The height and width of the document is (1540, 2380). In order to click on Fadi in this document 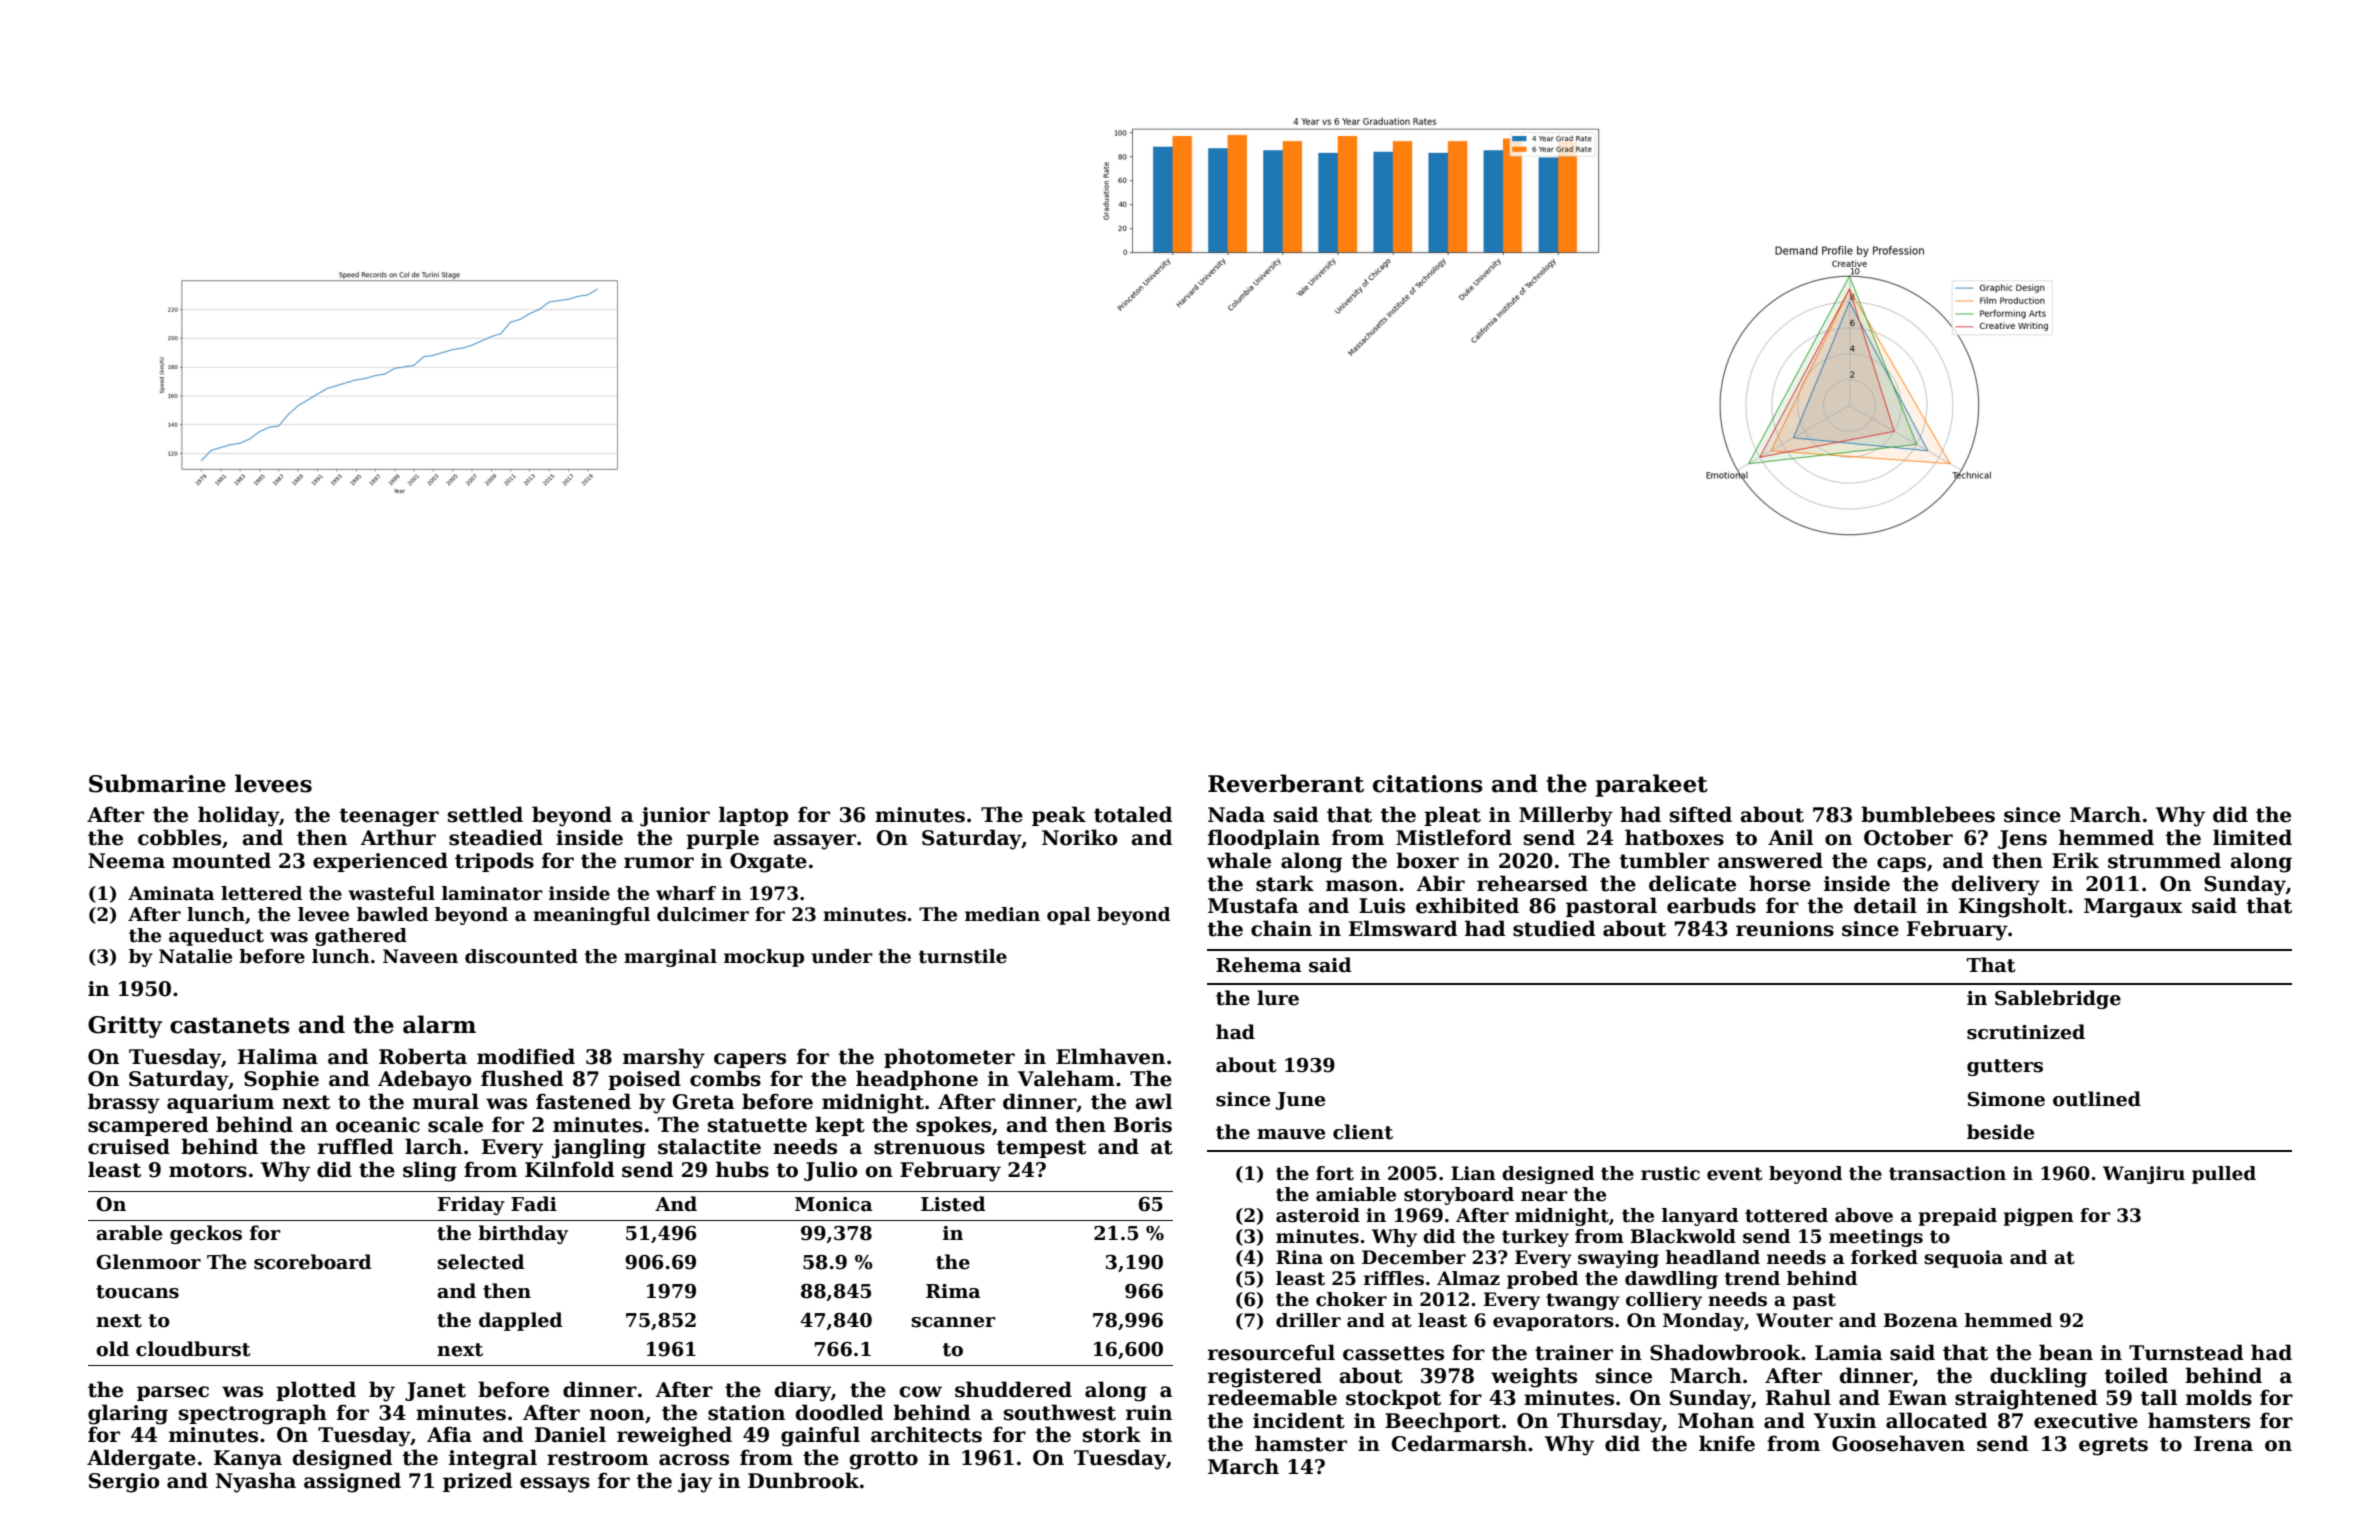, I will do `click(534, 1204)`.
